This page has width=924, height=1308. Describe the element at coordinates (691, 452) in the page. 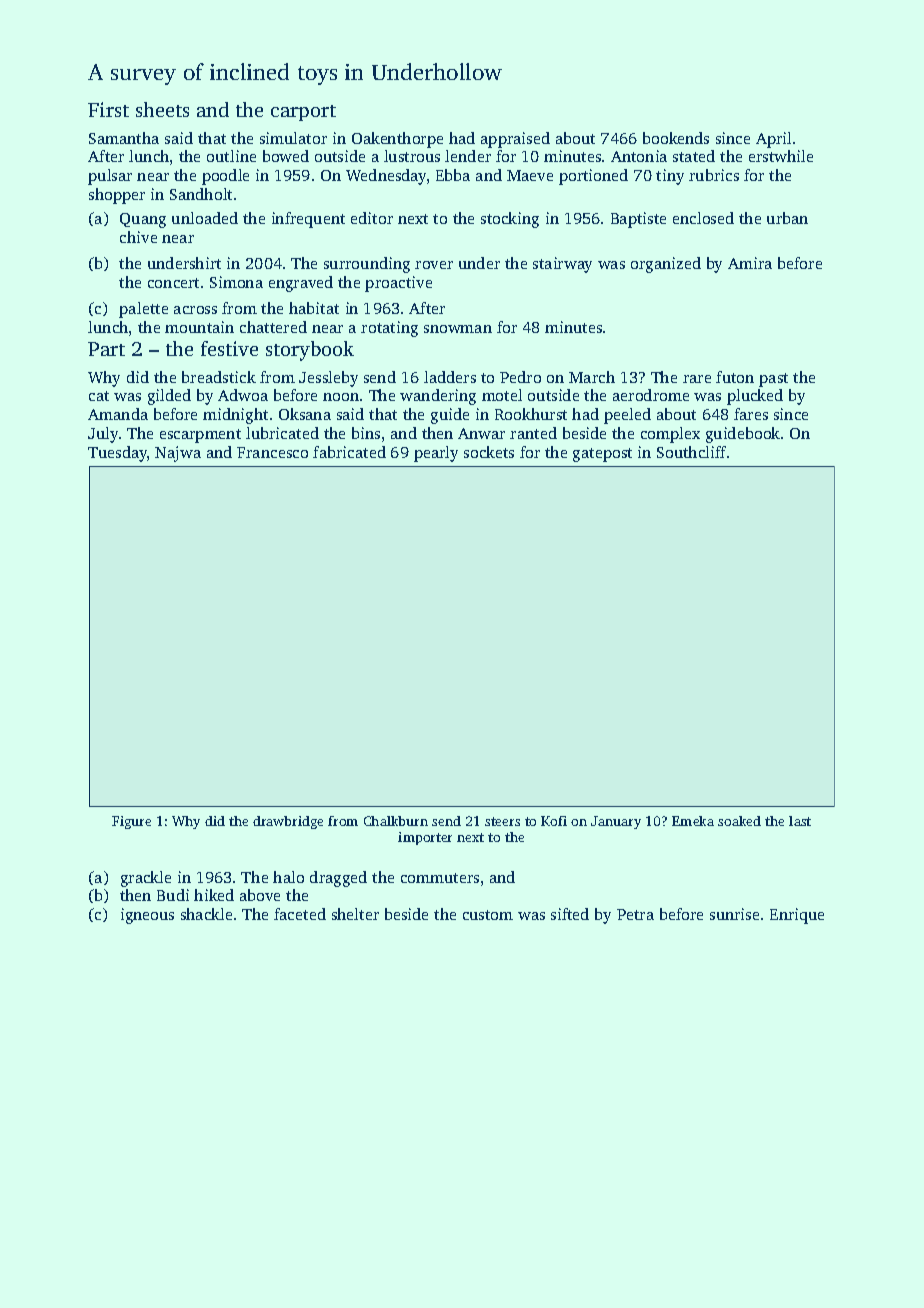

I see `Southcliff` at that location.
